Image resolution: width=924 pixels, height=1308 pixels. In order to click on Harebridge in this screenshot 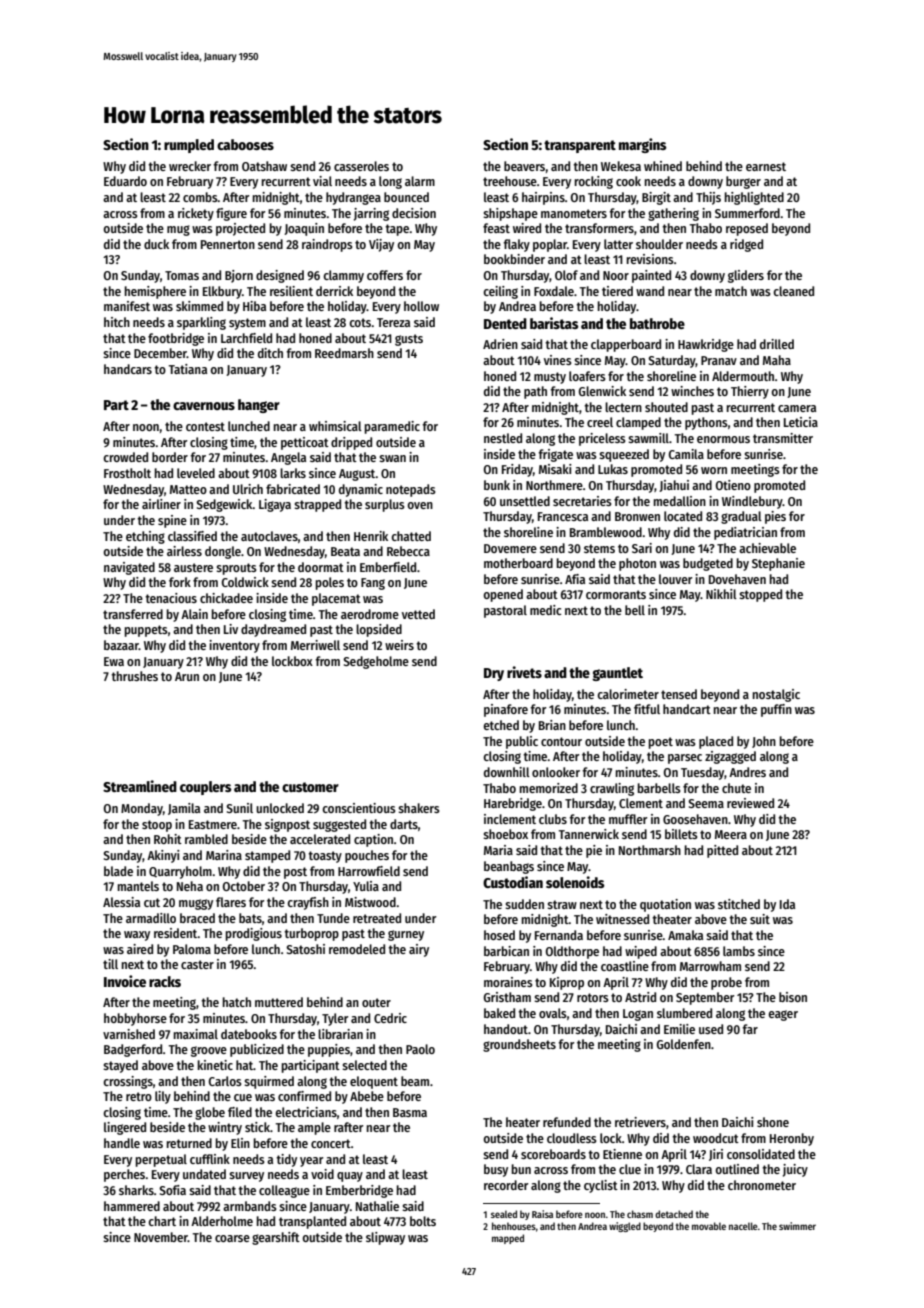, I will do `click(513, 804)`.
